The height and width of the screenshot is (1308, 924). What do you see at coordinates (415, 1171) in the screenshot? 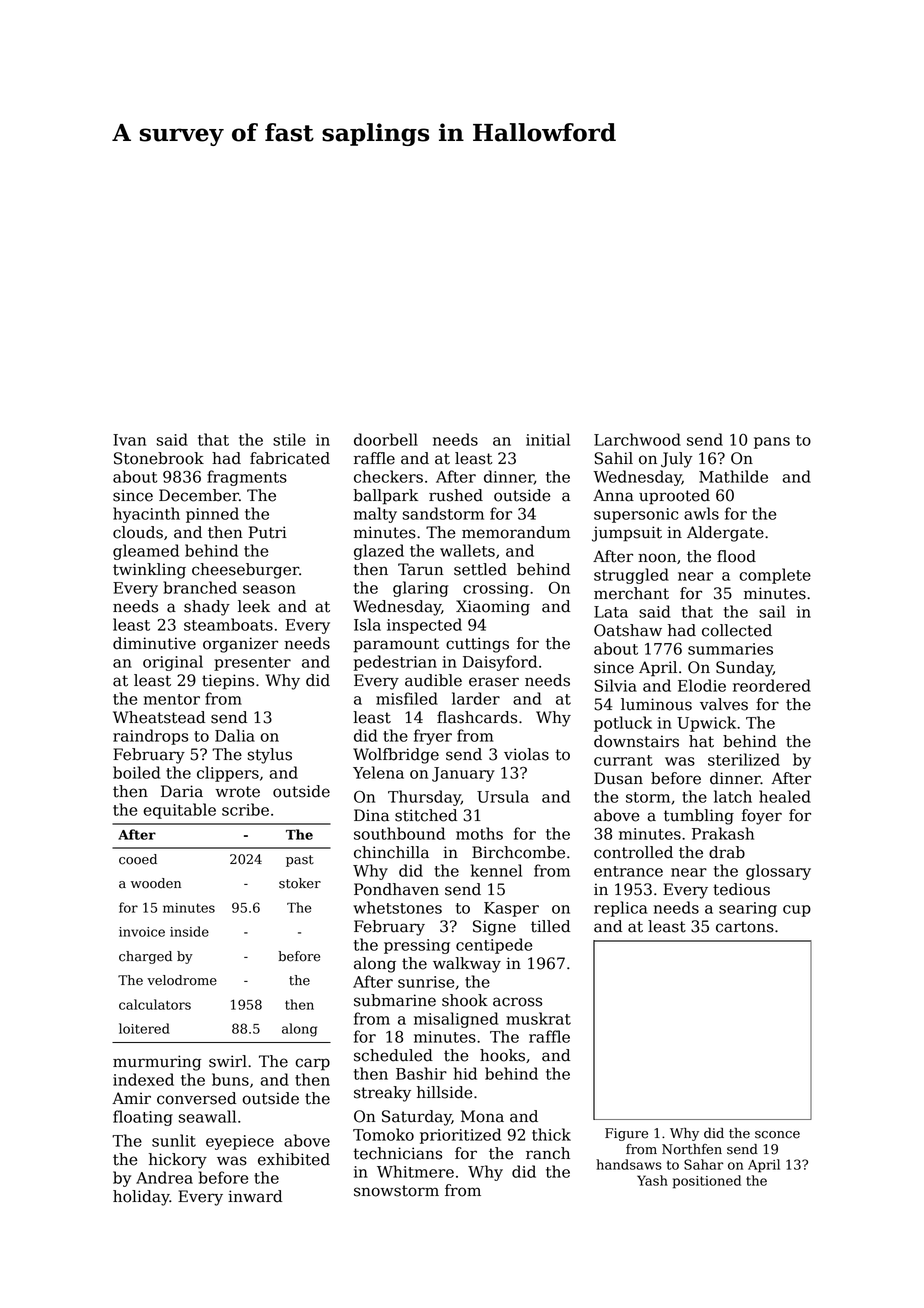
I see `Whitmere` at bounding box center [415, 1171].
